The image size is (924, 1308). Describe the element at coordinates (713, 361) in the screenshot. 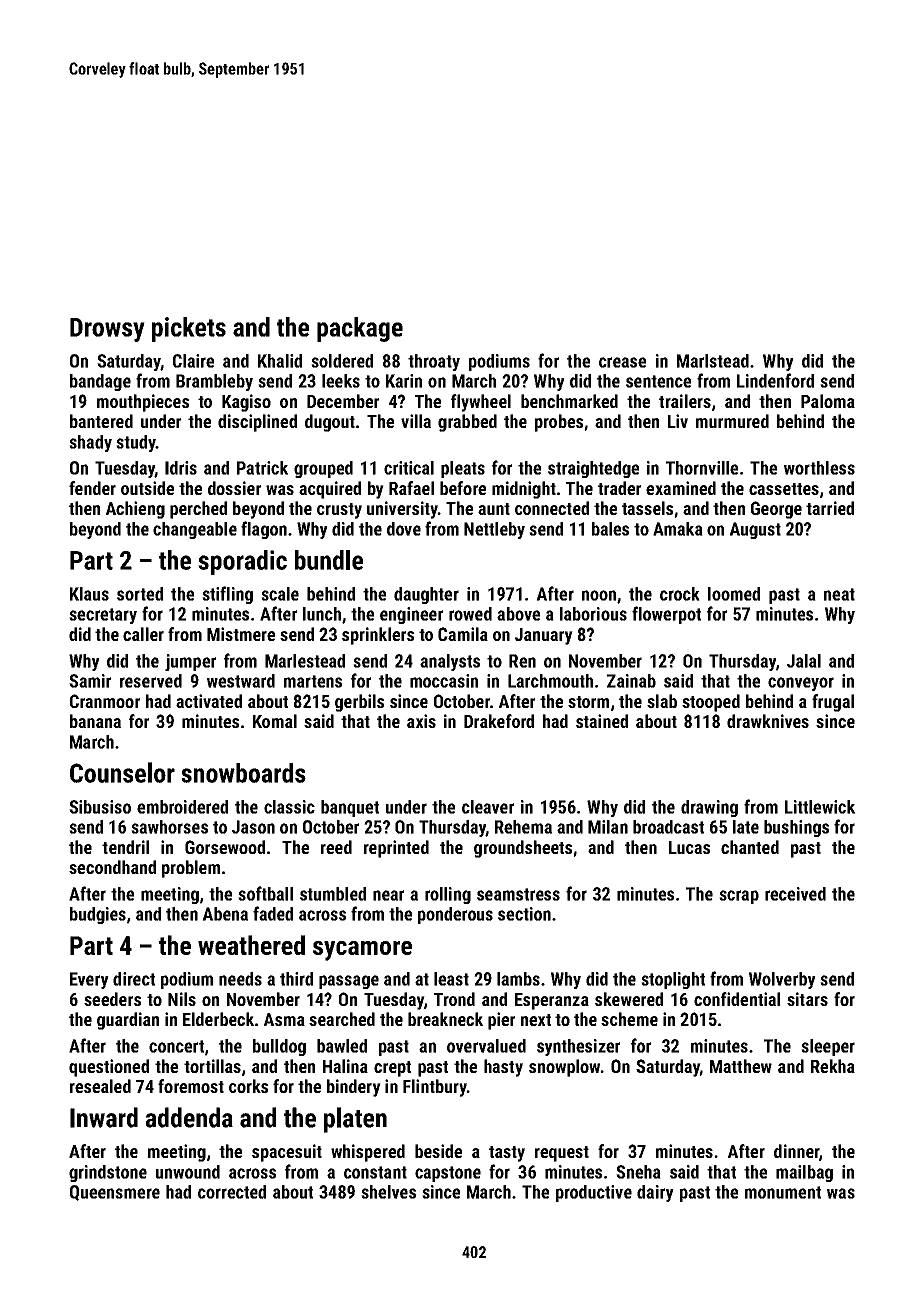

I see `Marlstead` at that location.
